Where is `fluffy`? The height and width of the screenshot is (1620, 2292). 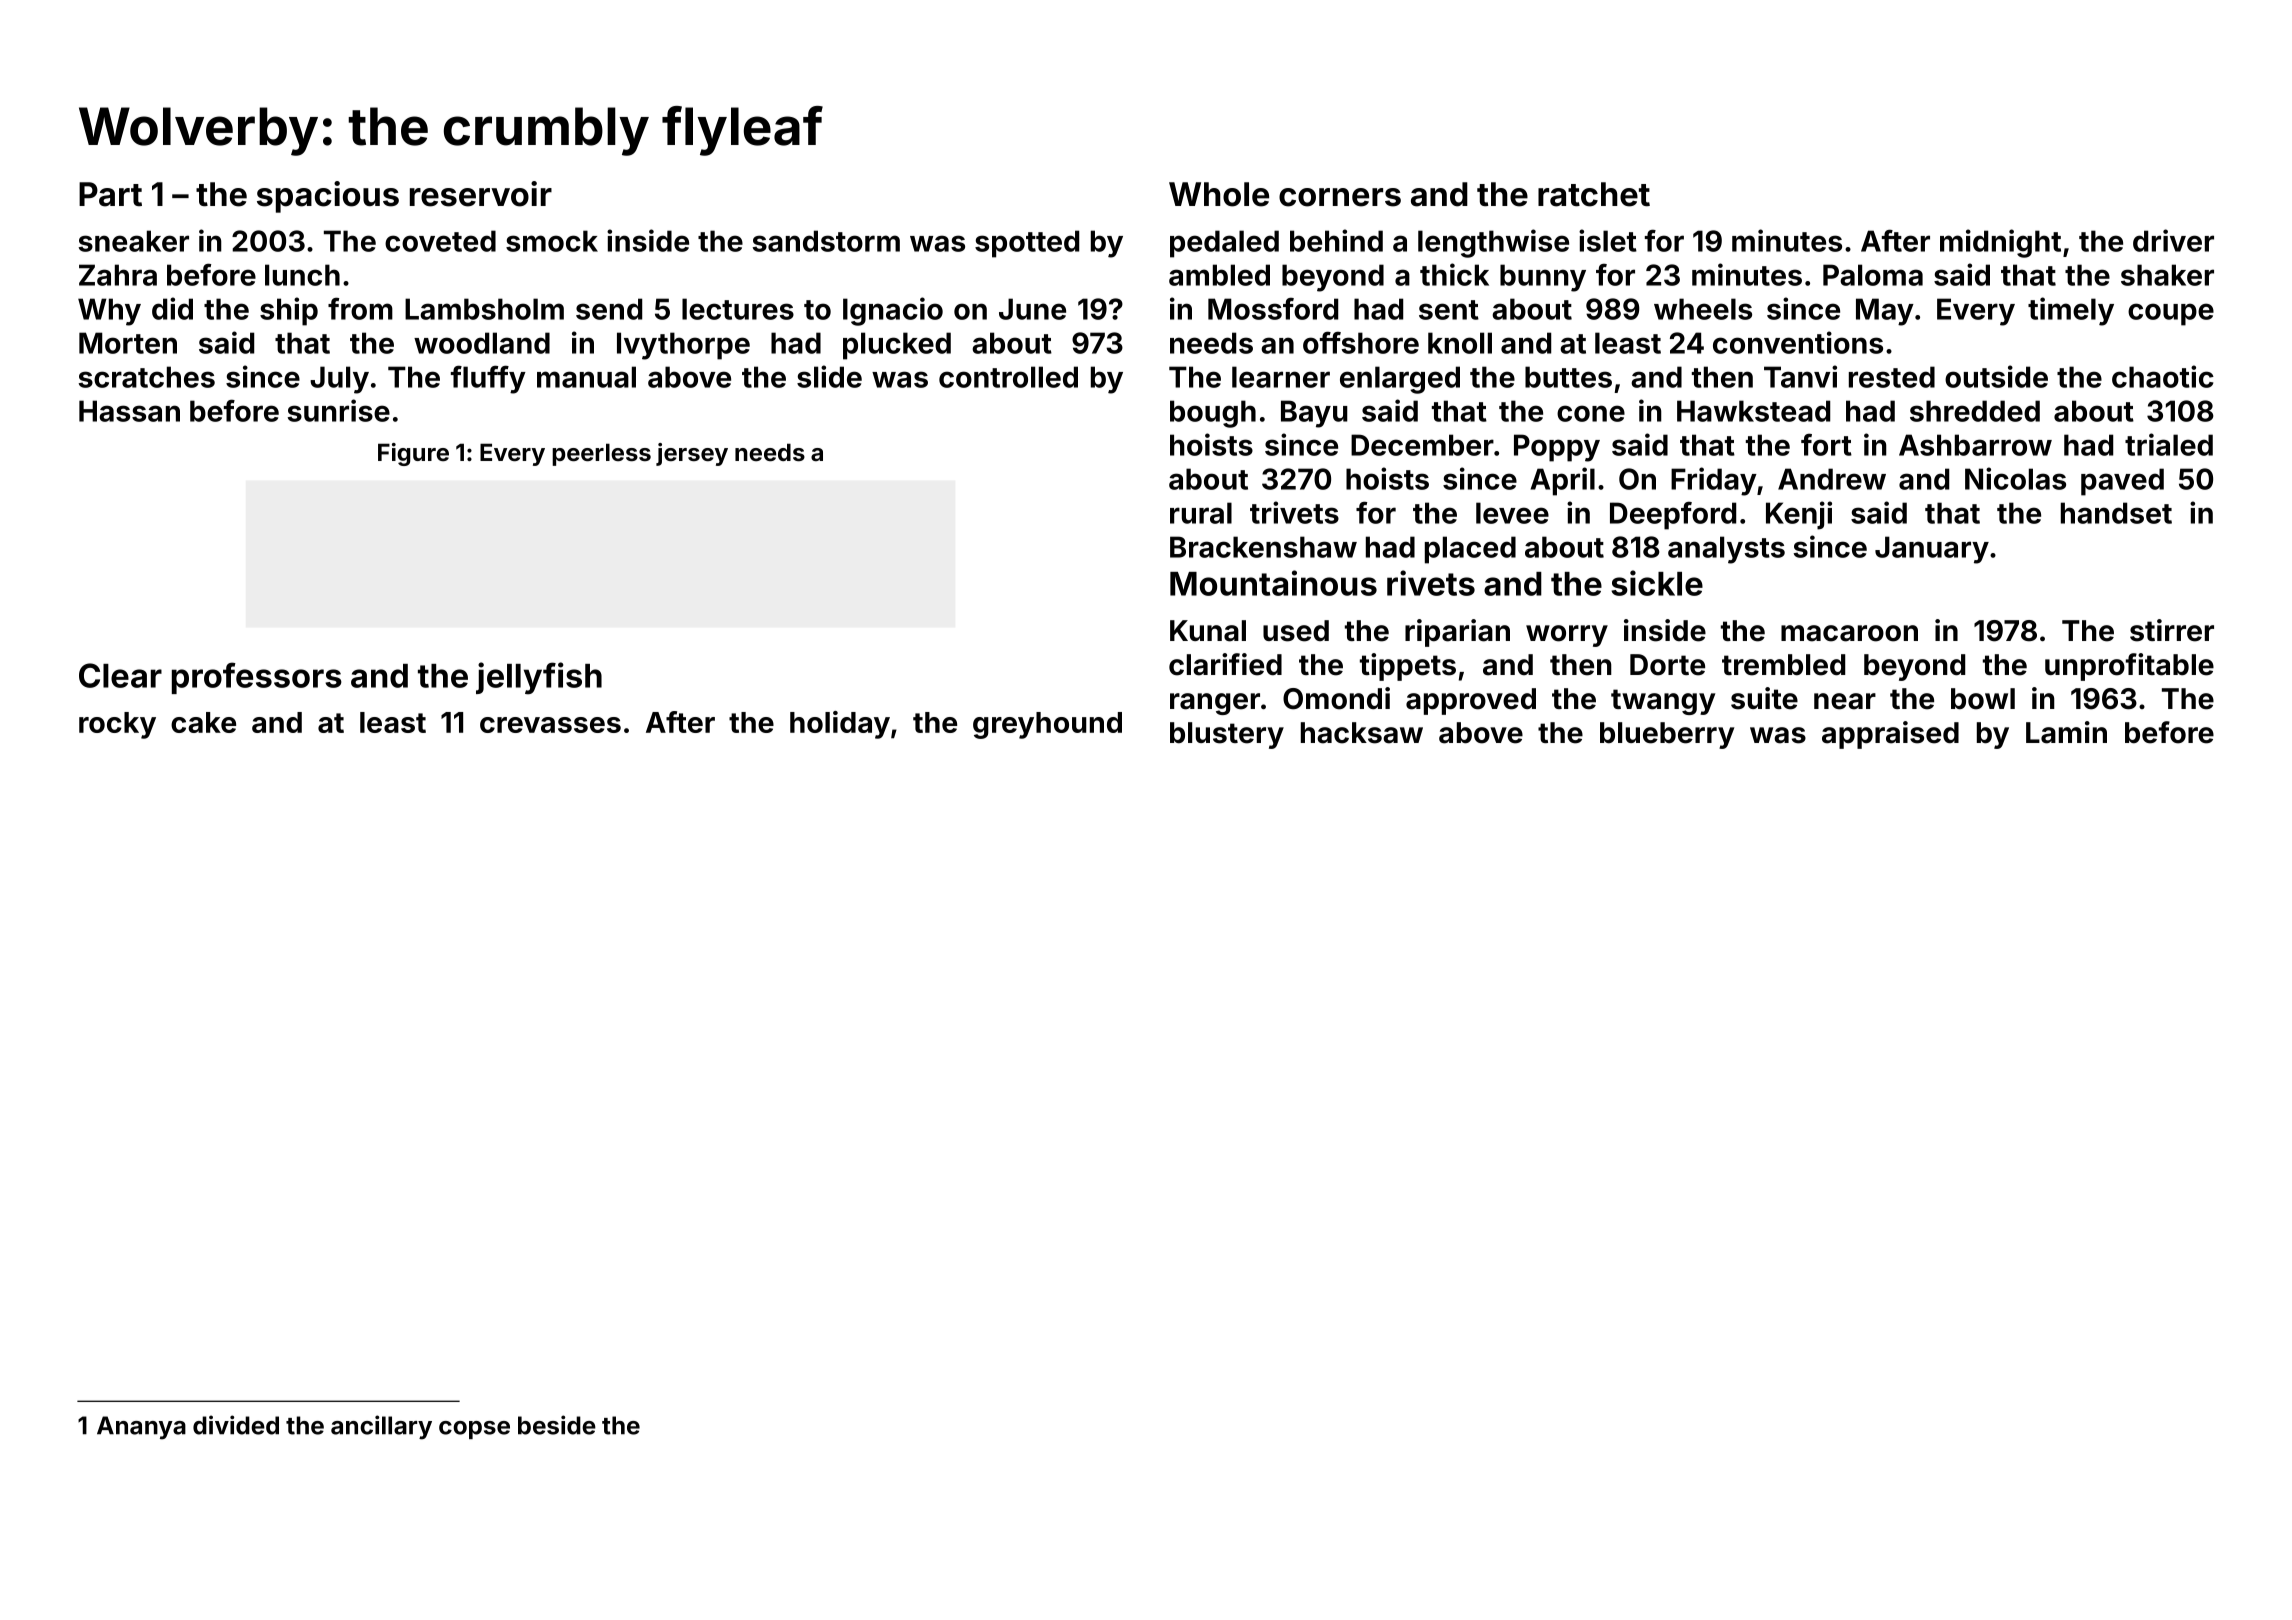
fluffy is located at coordinates (488, 379).
